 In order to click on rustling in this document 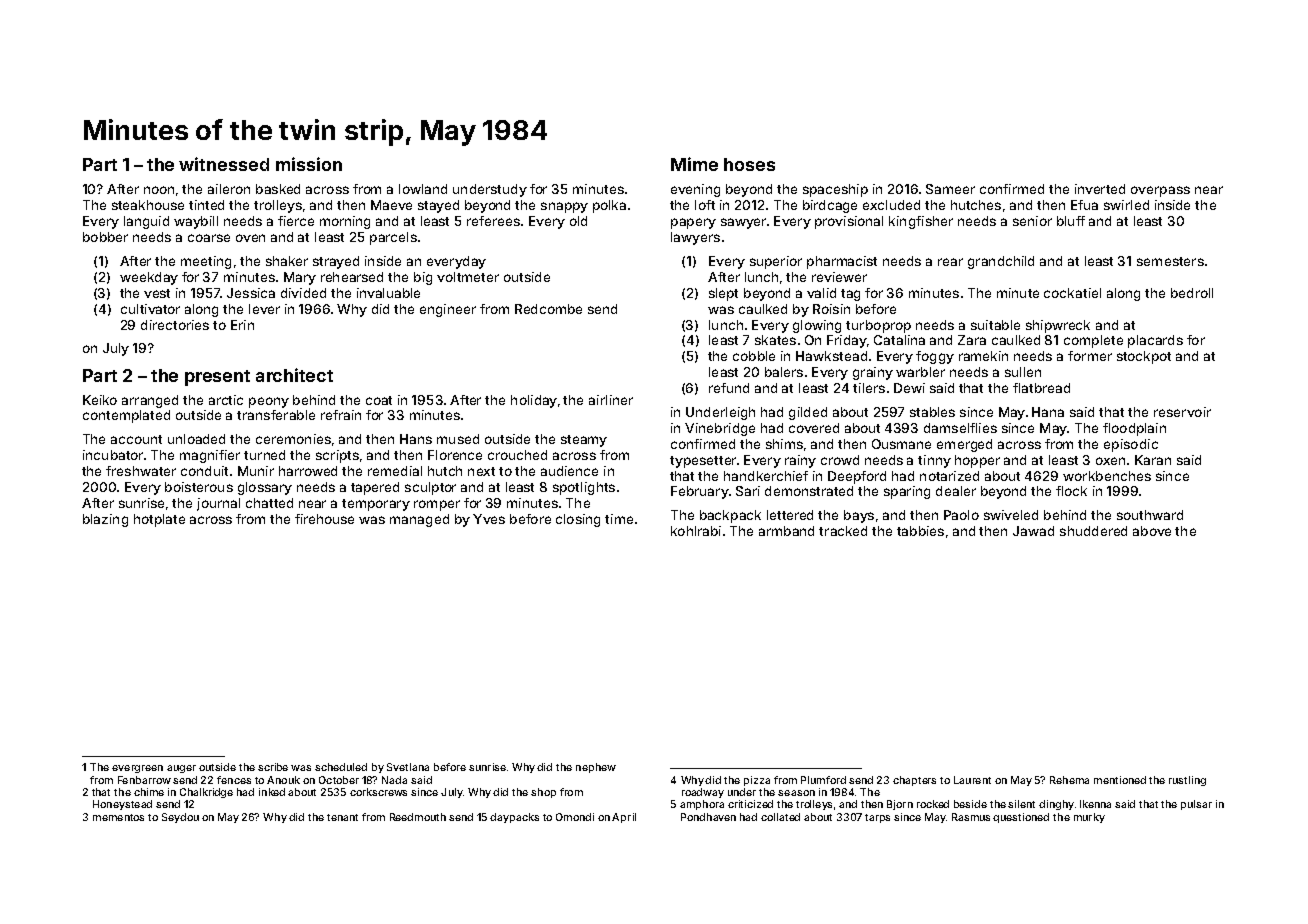, I will do `click(1187, 781)`.
